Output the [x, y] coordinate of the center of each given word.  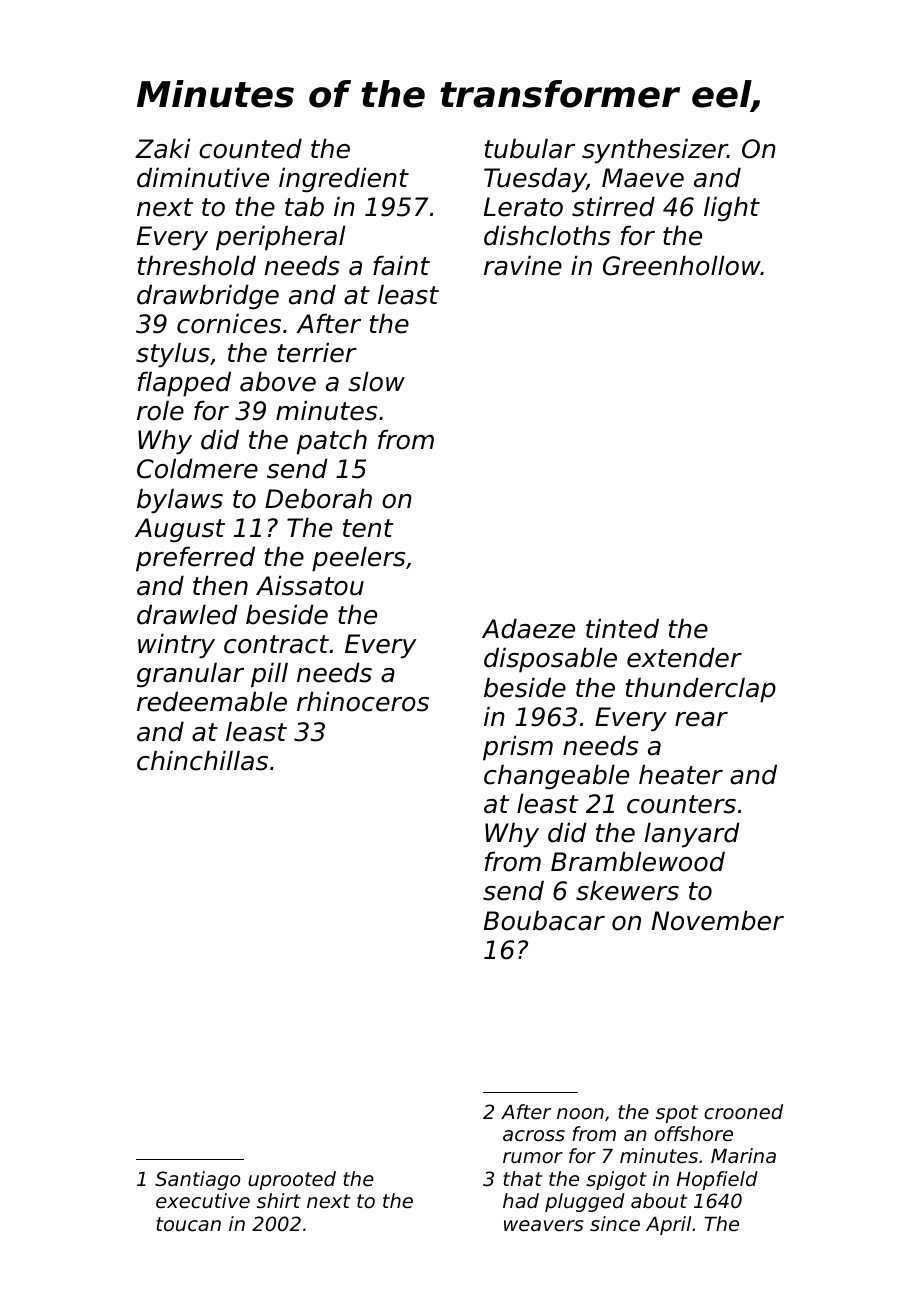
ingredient [344, 179]
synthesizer [655, 151]
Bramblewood [638, 861]
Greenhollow [682, 265]
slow [376, 381]
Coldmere [197, 468]
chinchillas [202, 760]
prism [518, 748]
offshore [693, 1134]
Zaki [163, 148]
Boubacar [544, 920]
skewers [627, 890]
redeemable [212, 701]
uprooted [292, 1180]
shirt [279, 1201]
